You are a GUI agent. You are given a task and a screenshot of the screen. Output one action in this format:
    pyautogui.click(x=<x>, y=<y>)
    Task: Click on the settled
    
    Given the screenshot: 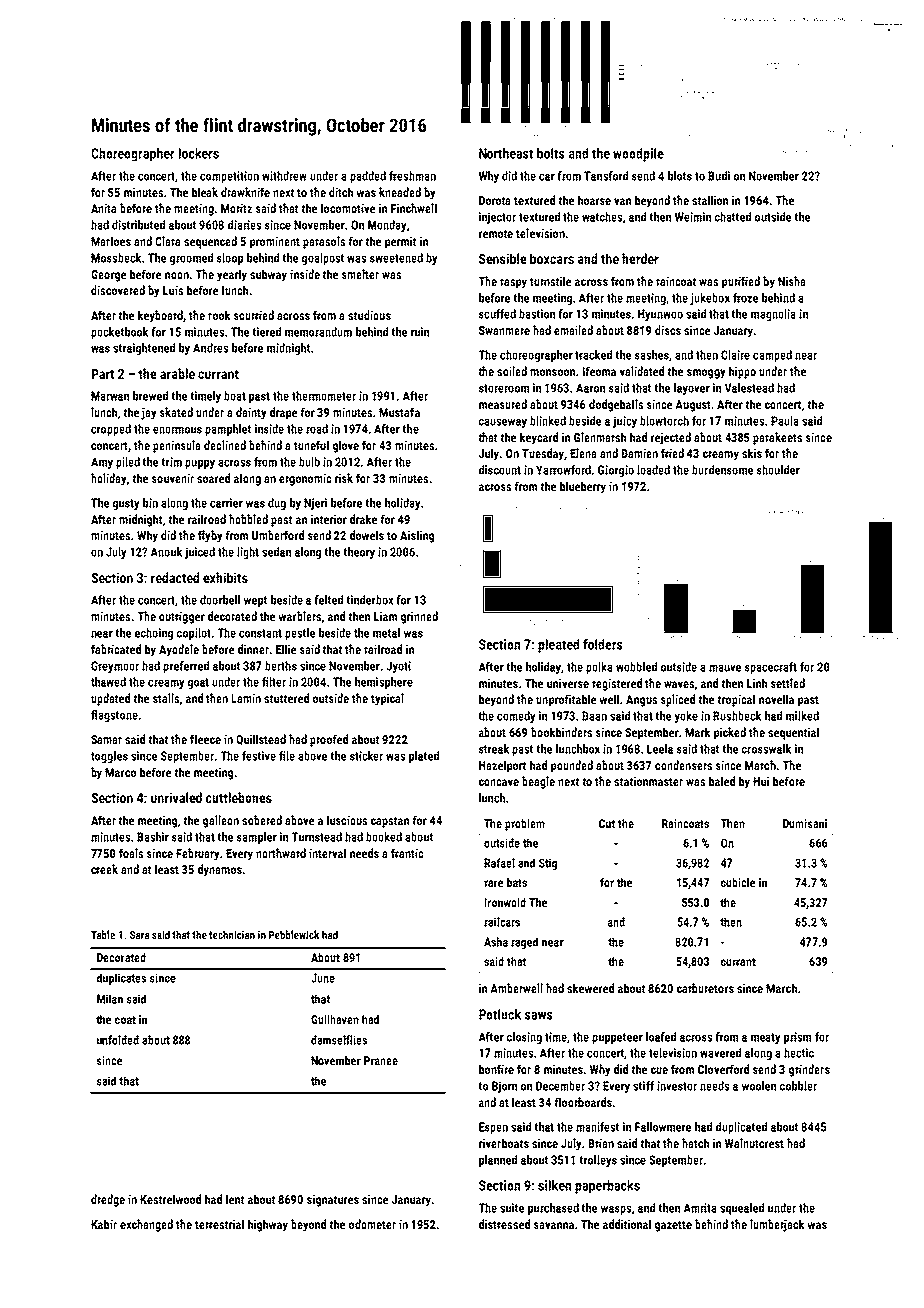 What is the action you would take?
    pyautogui.click(x=788, y=683)
